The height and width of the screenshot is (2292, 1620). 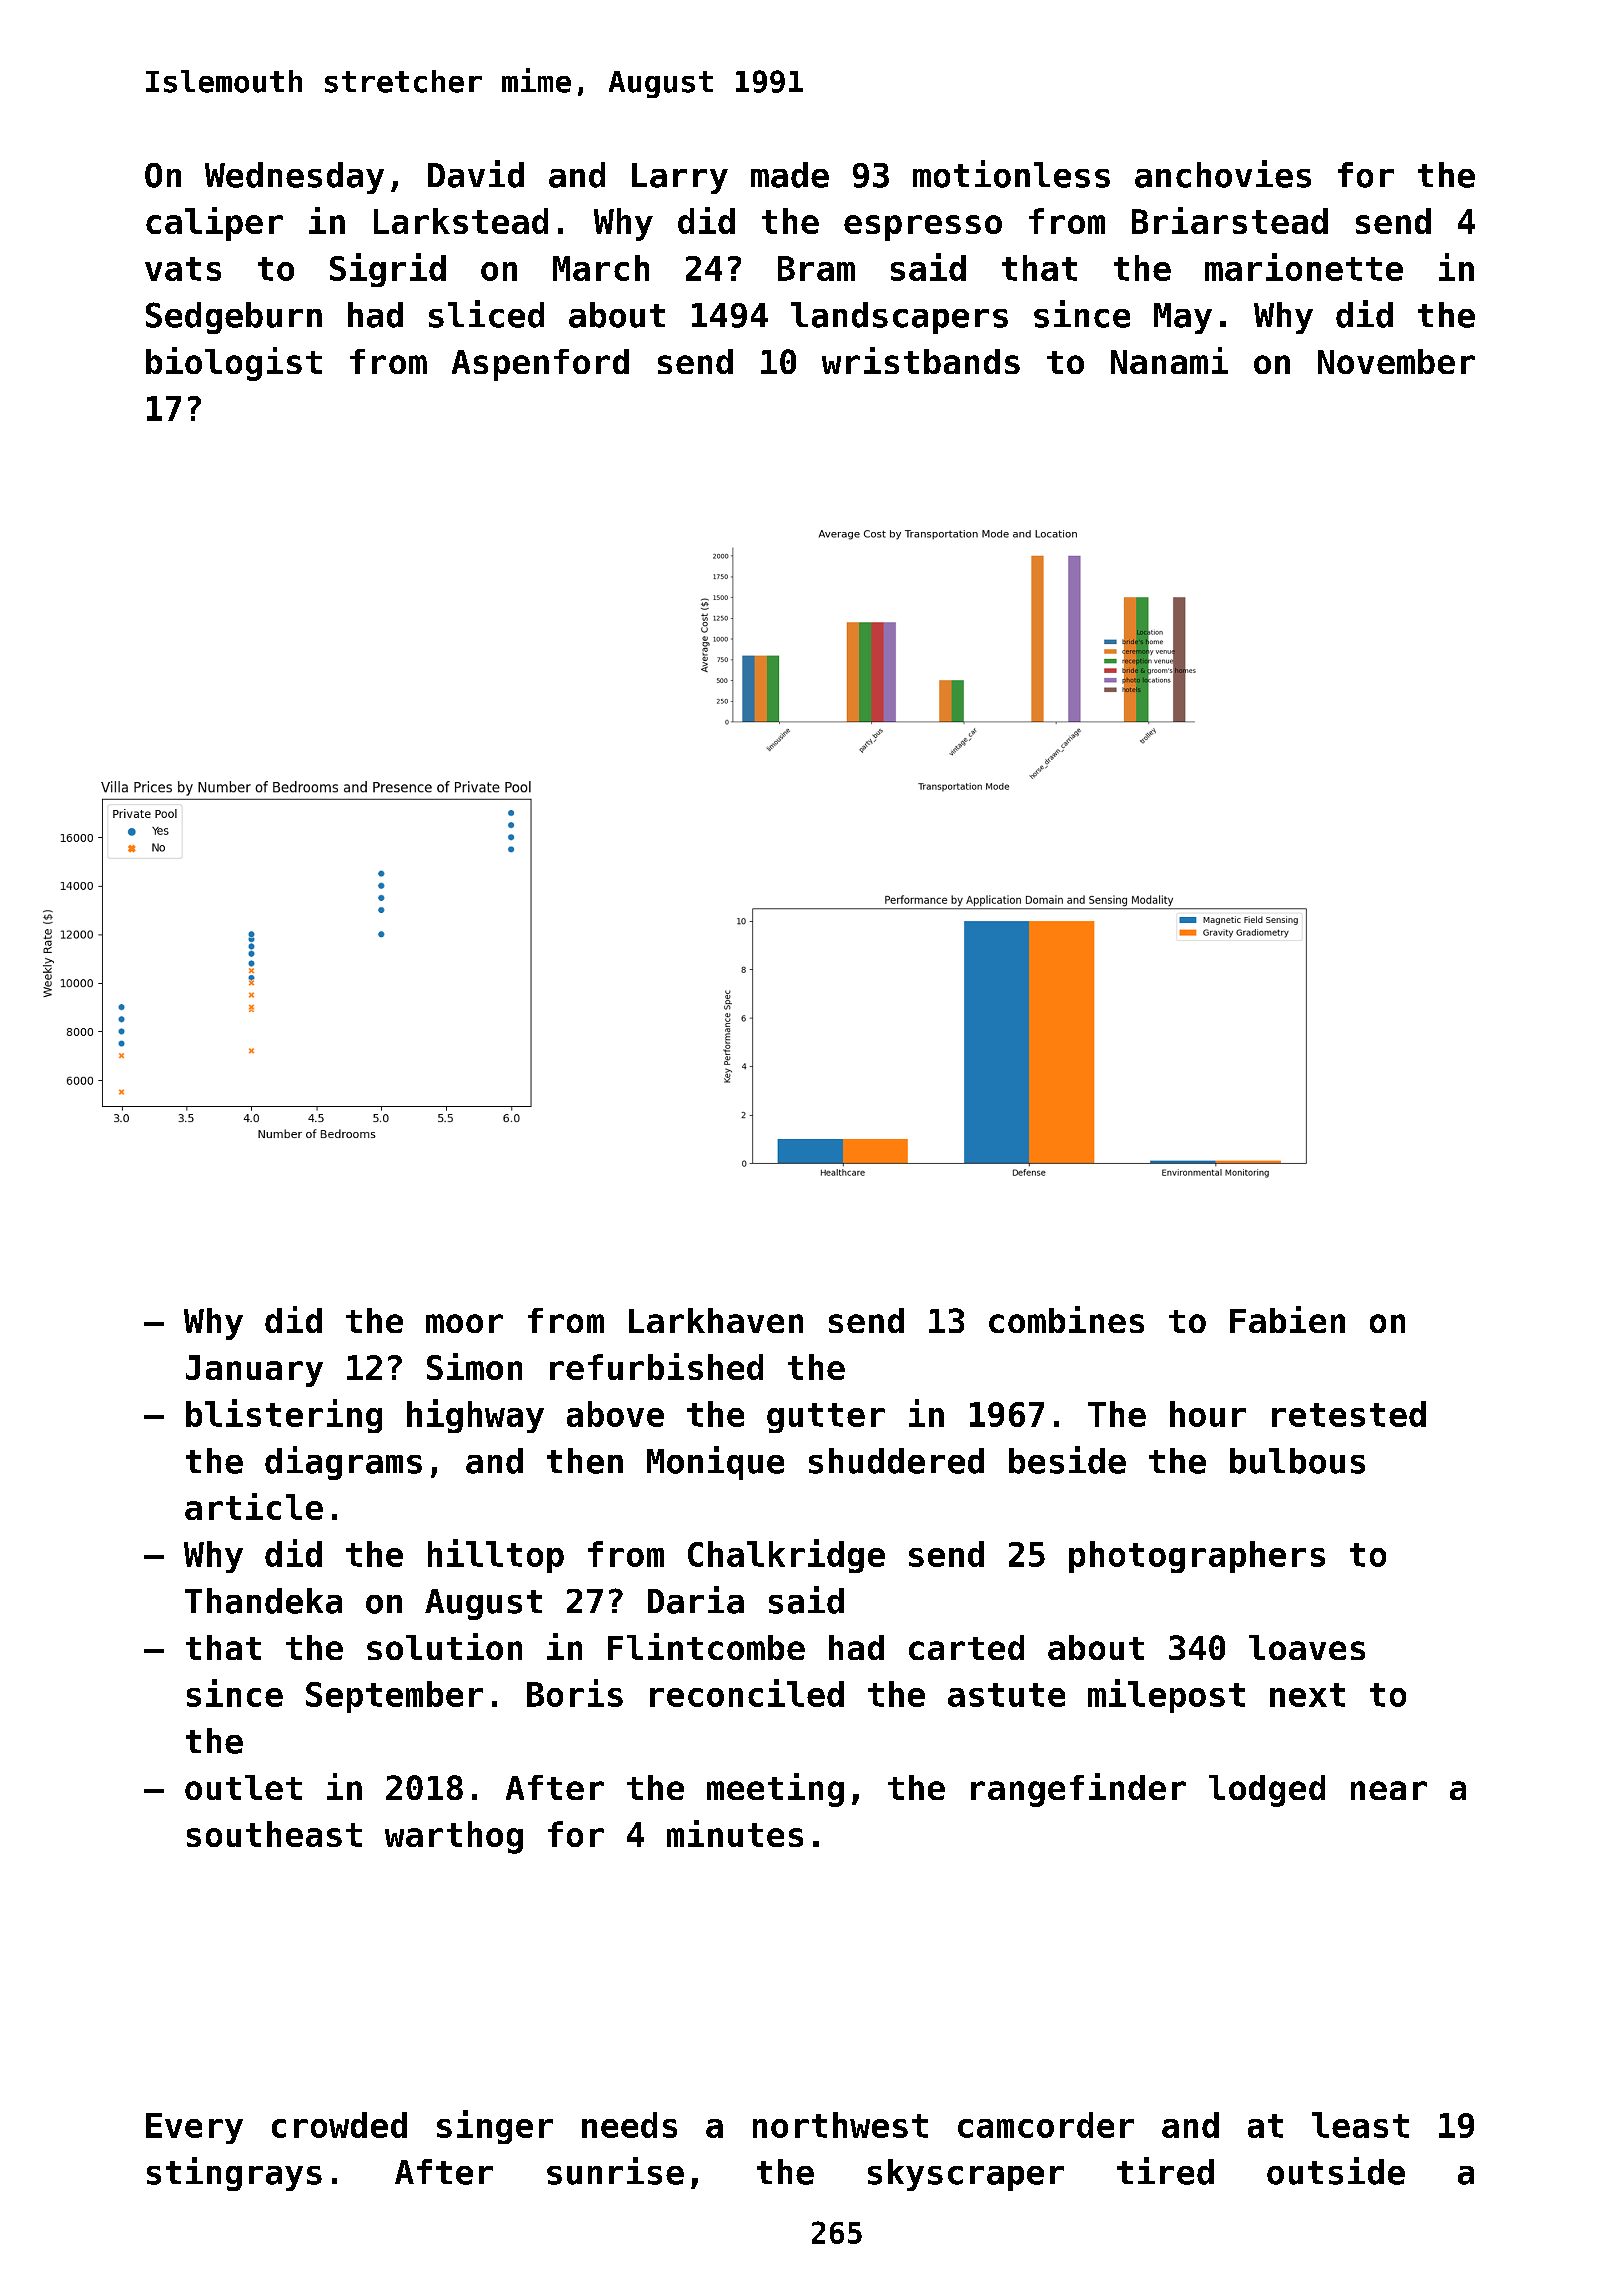 I want to click on Larkhaven, so click(x=716, y=1320).
